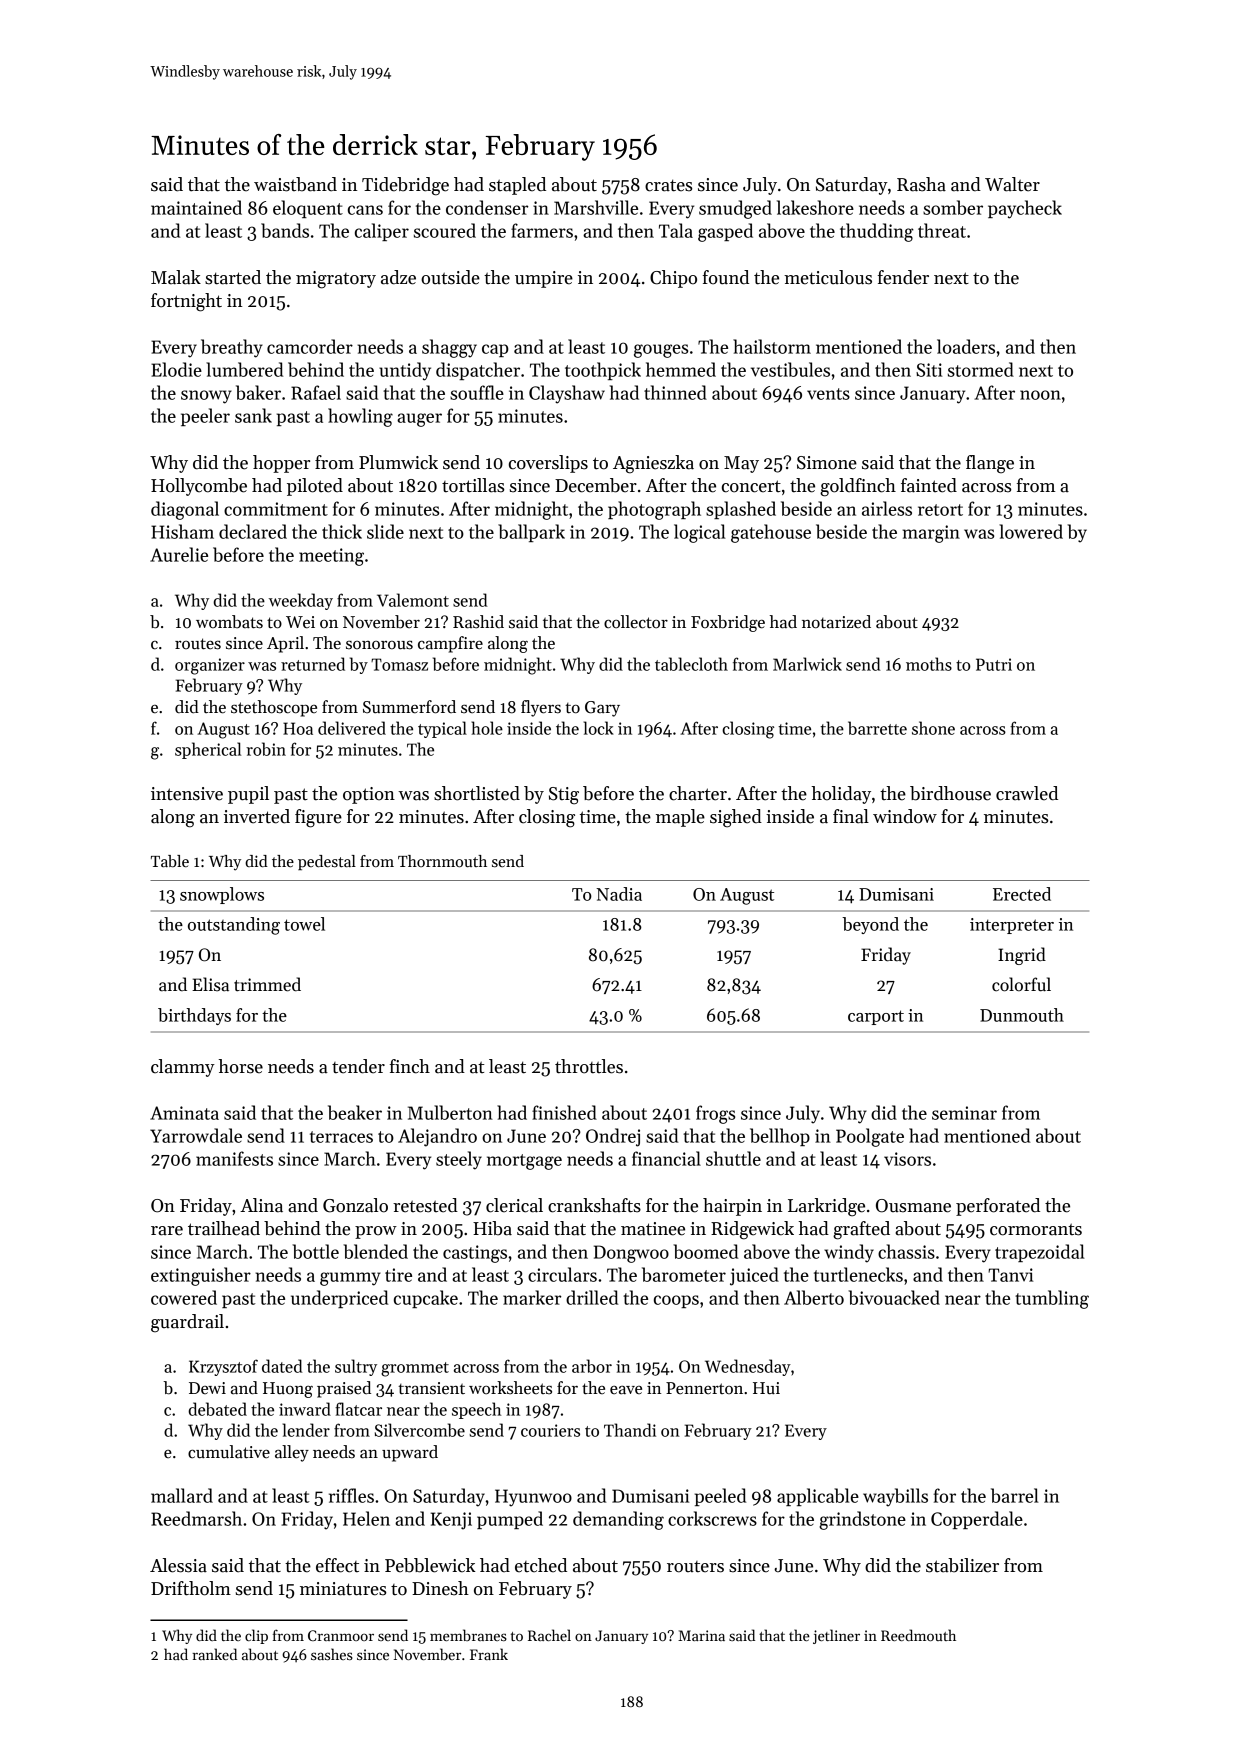  Describe the element at coordinates (666, 1158) in the document. I see `financial` at that location.
